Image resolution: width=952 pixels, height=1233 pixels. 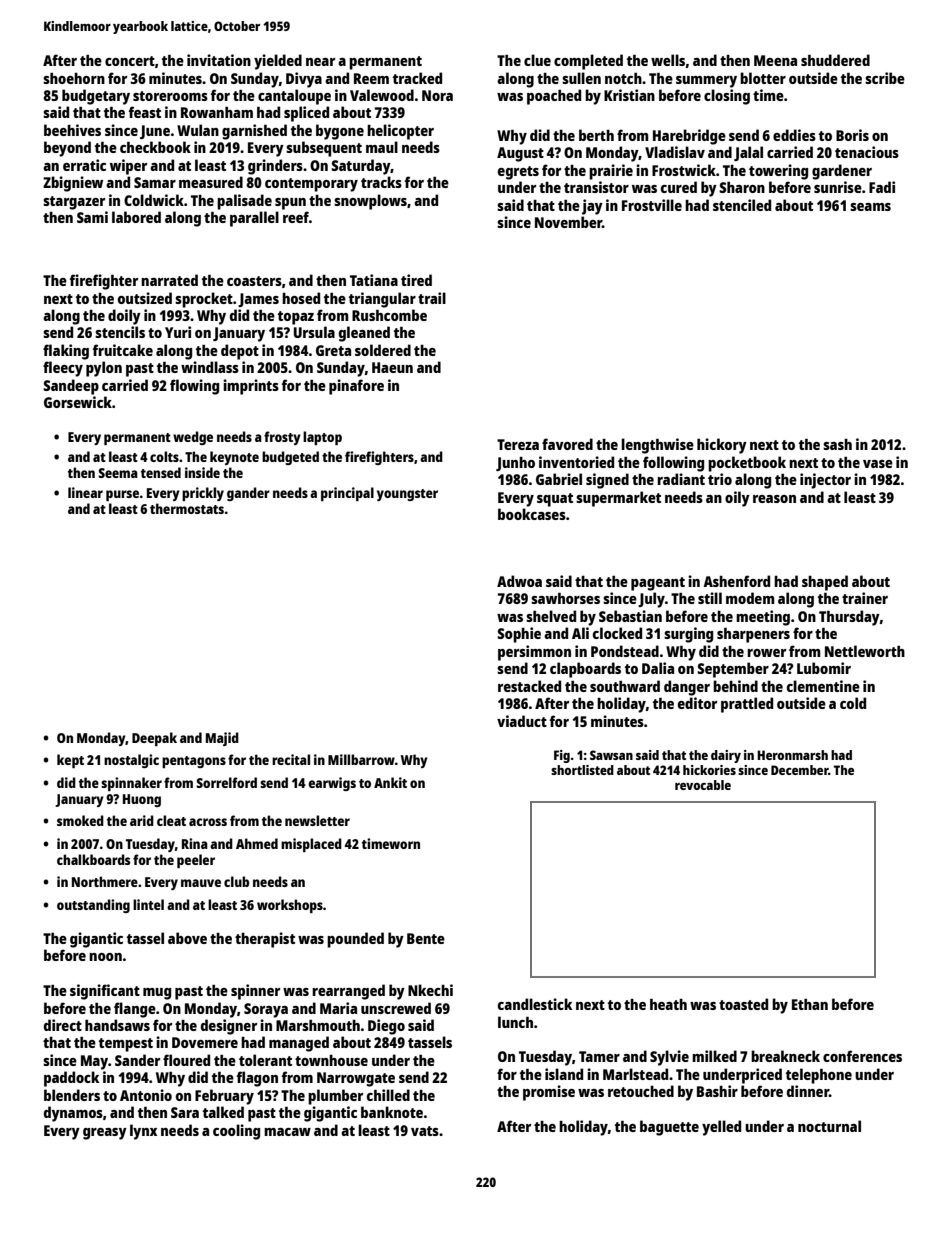 I want to click on Haeun, so click(x=392, y=367).
